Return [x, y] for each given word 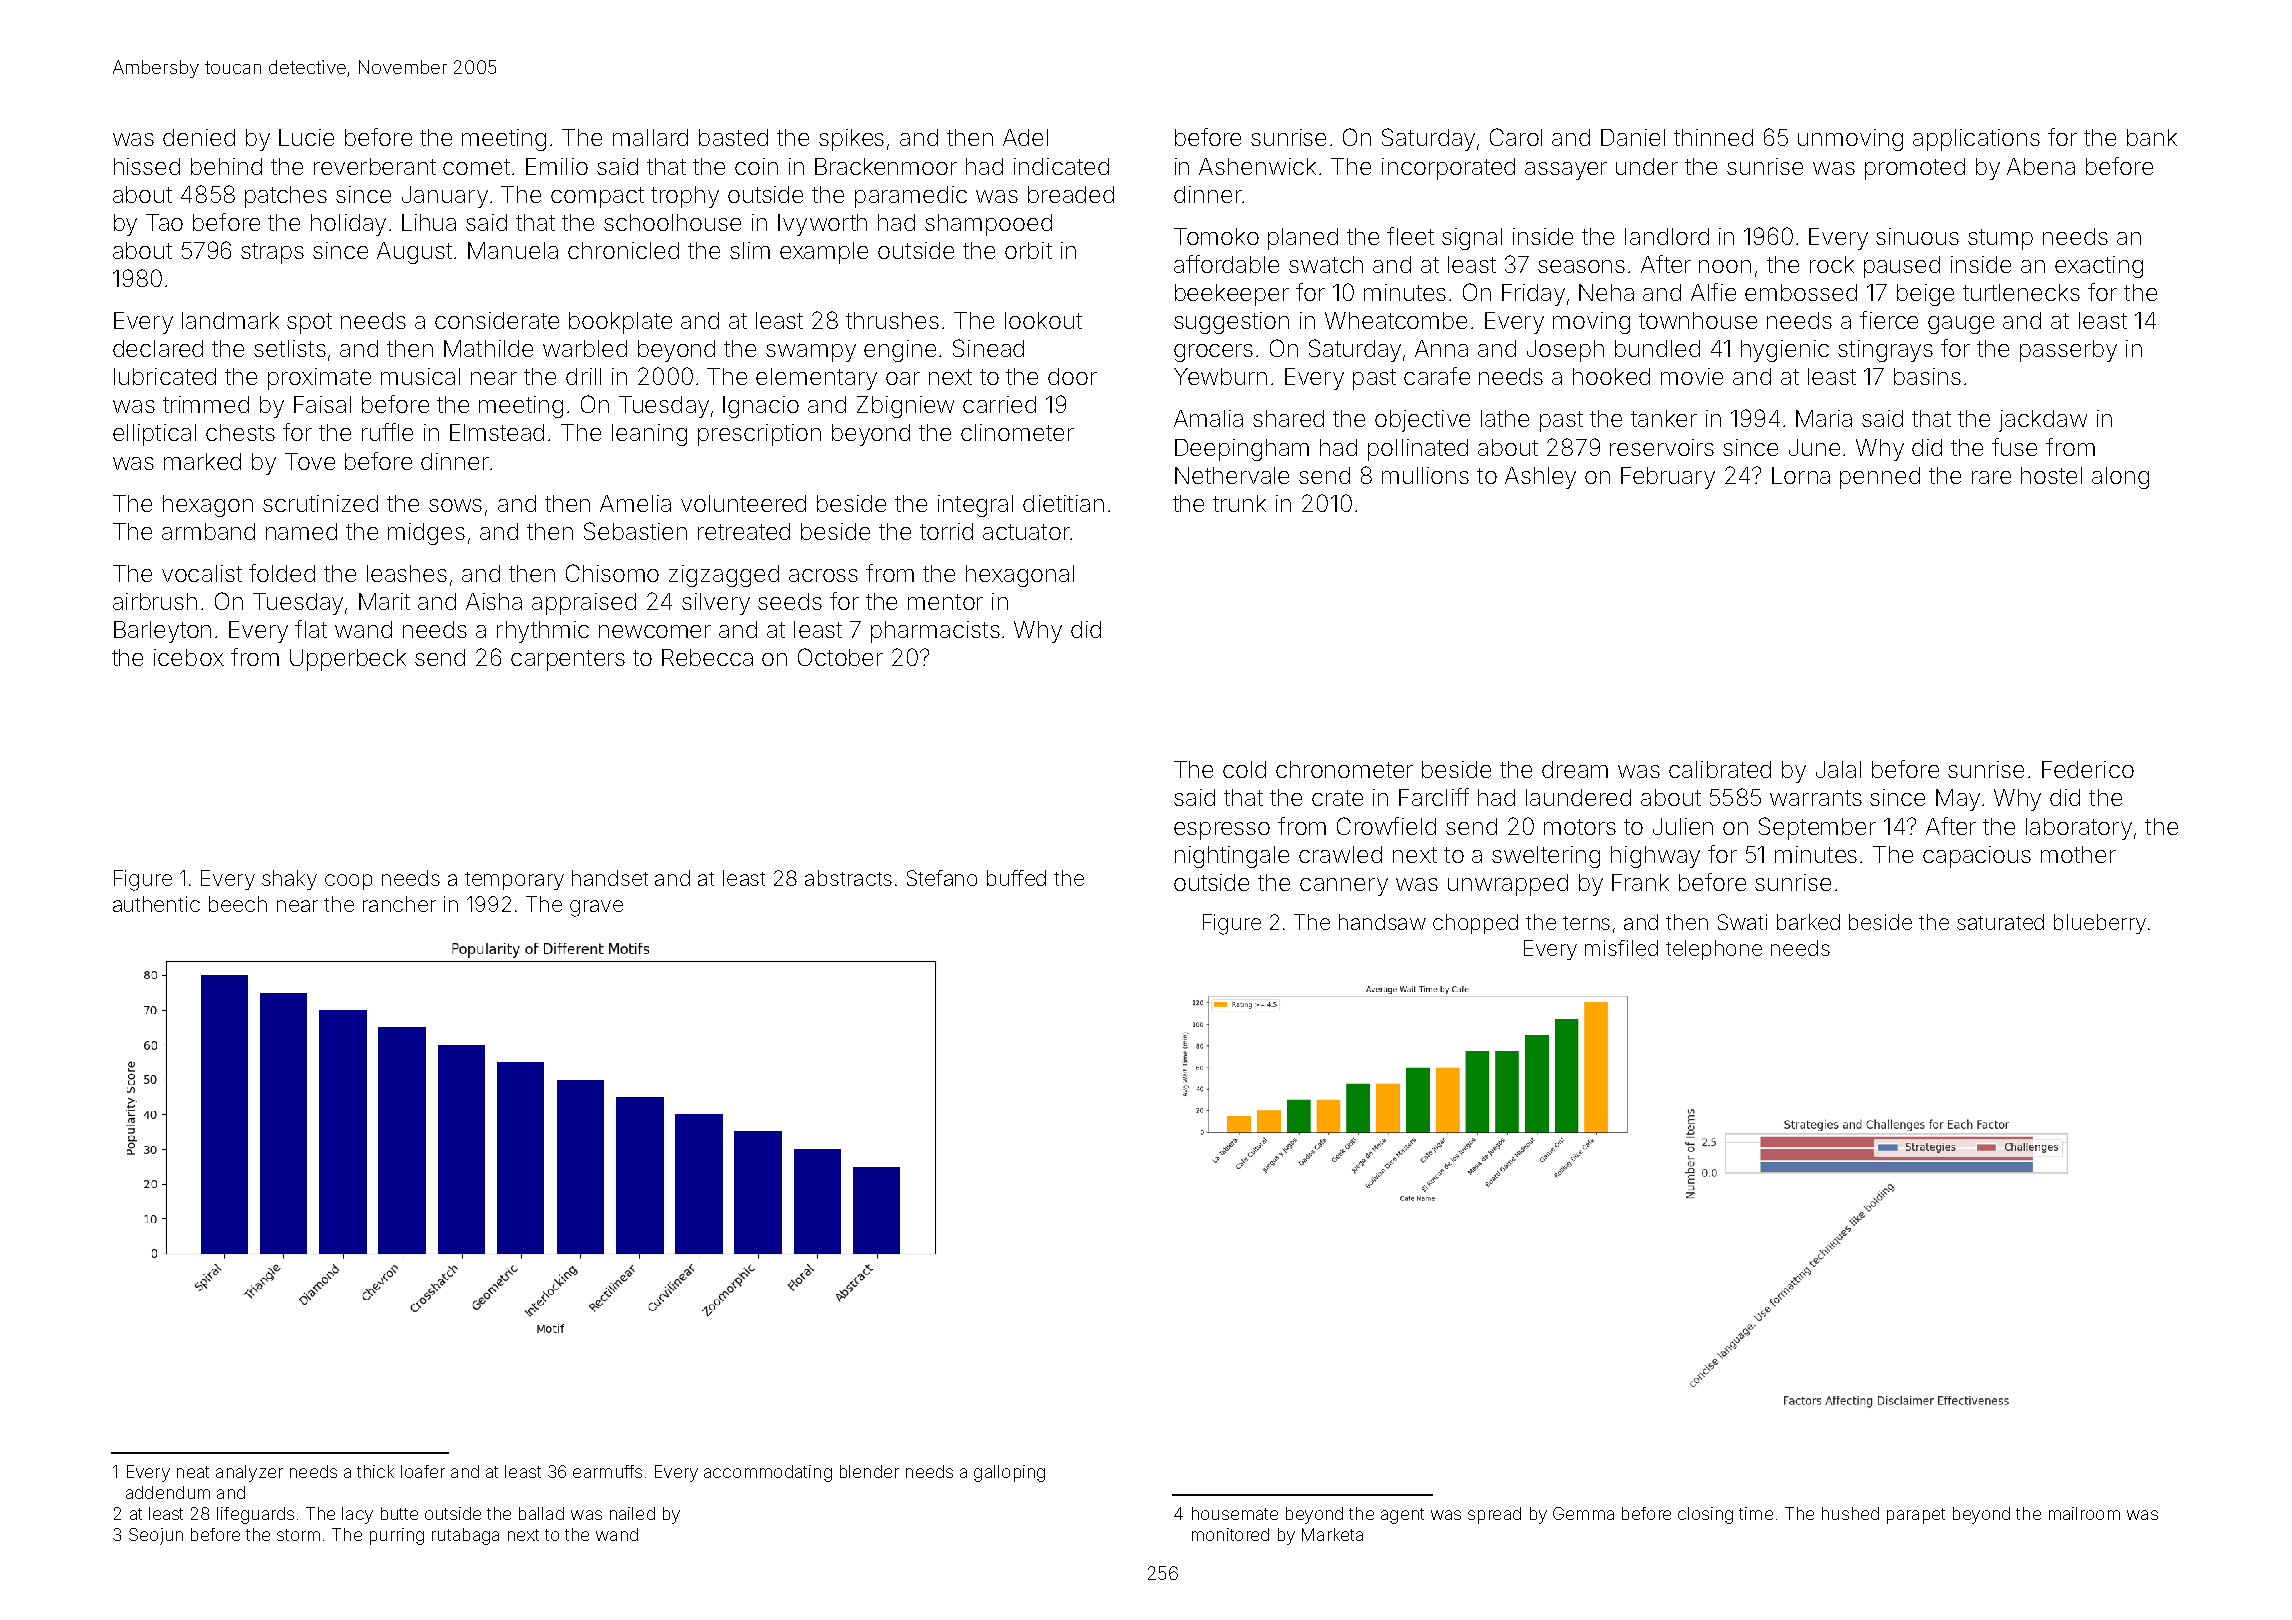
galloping [1009, 1473]
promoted [1915, 169]
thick [375, 1471]
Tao [164, 222]
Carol [1516, 137]
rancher [399, 904]
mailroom [2084, 1513]
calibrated [1720, 769]
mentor [945, 602]
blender [869, 1471]
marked [202, 461]
